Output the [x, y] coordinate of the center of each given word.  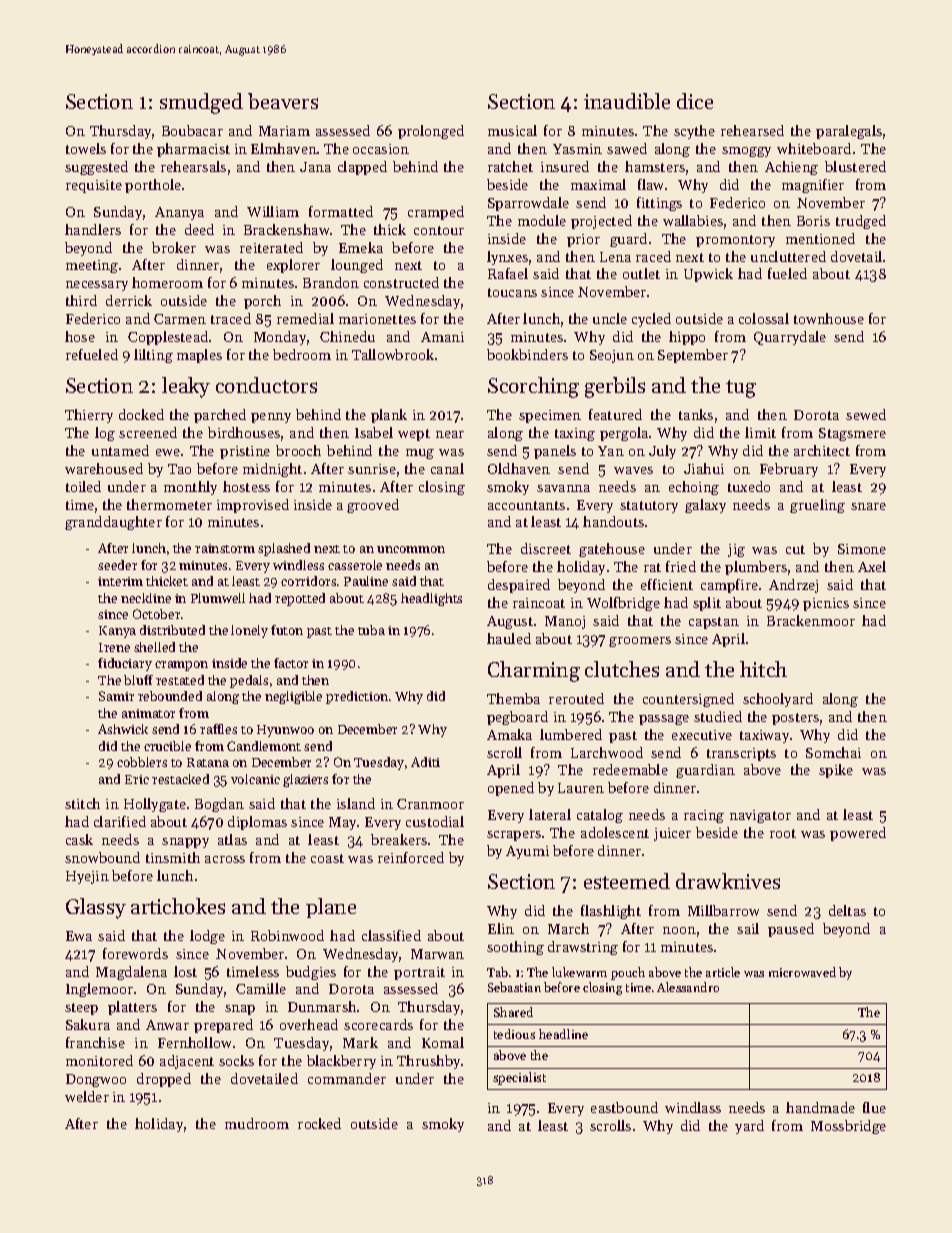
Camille [261, 988]
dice [695, 101]
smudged [201, 103]
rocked [319, 1123]
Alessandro [688, 987]
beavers [283, 101]
